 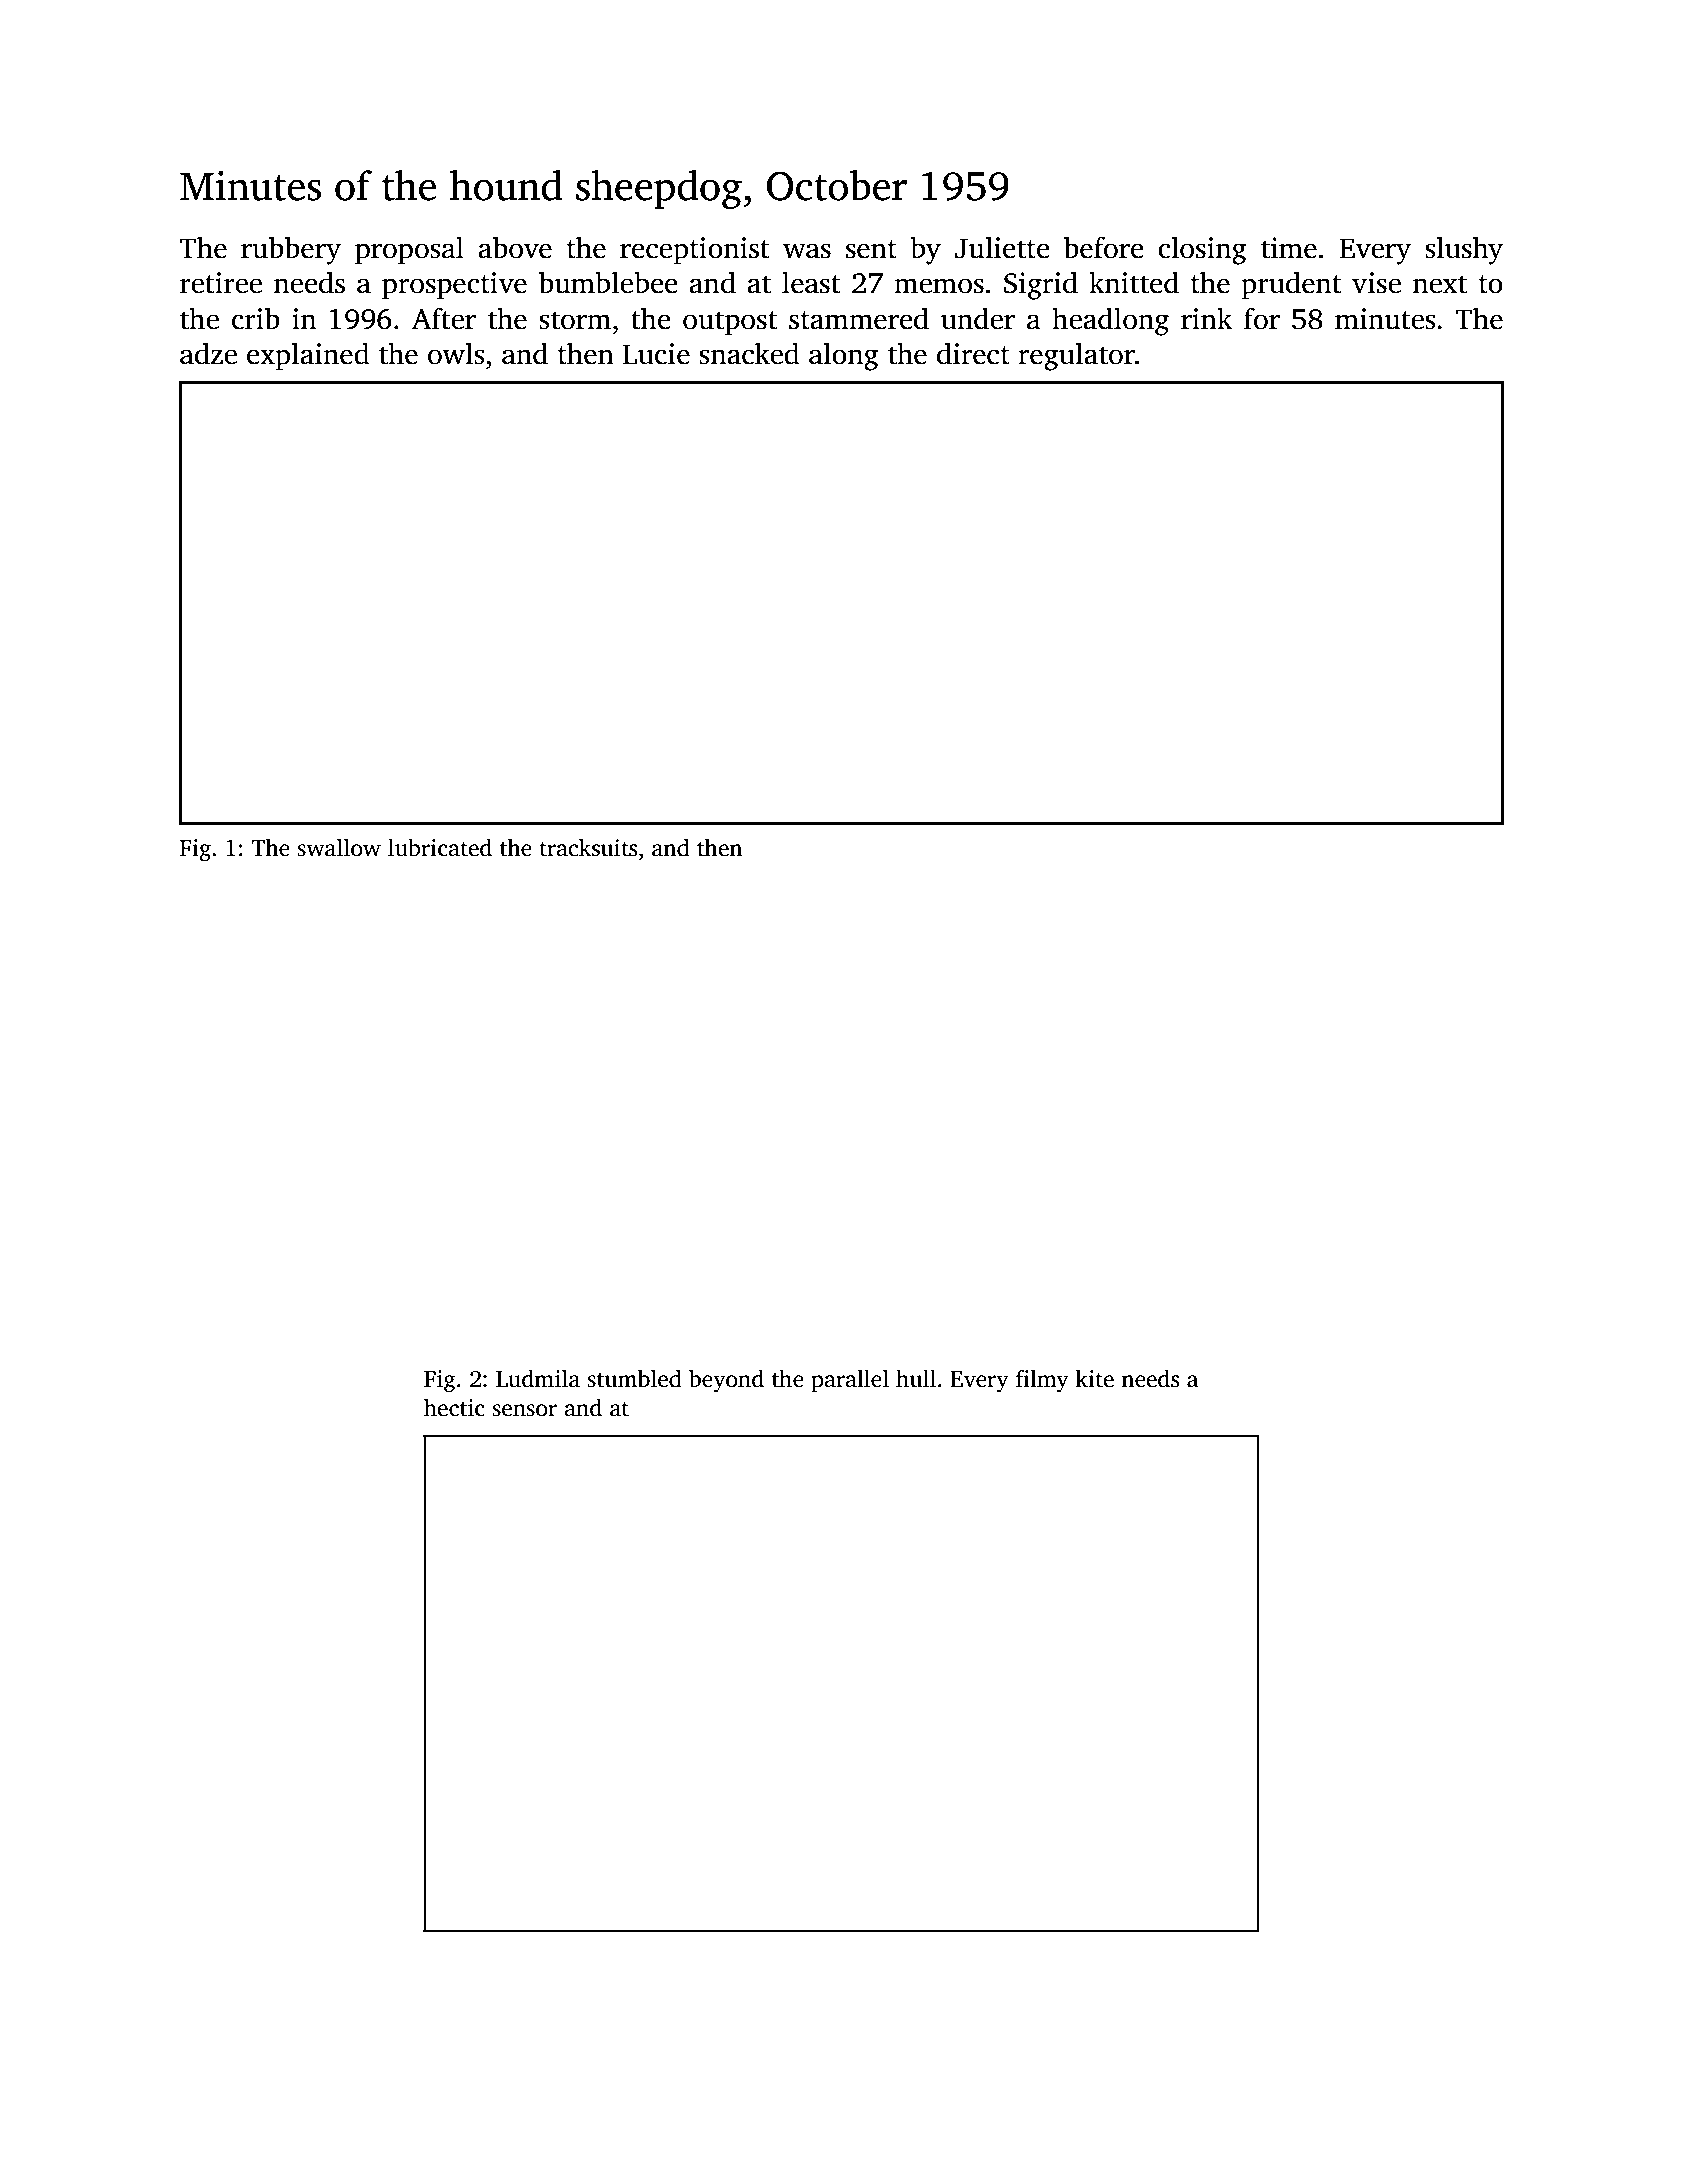 What do you see at coordinates (844, 356) in the screenshot?
I see `along` at bounding box center [844, 356].
